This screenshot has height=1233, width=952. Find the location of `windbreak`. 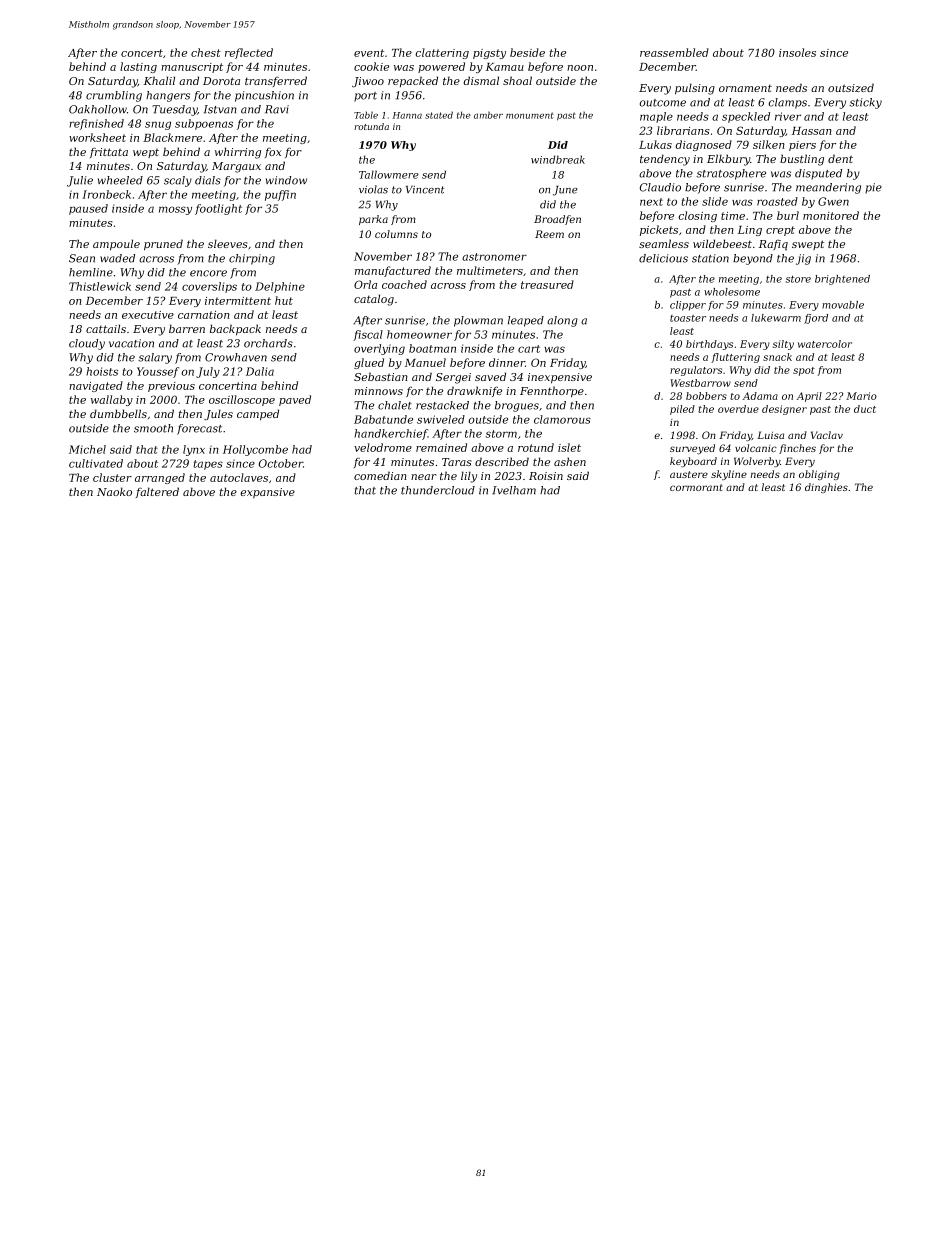

windbreak is located at coordinates (558, 159).
